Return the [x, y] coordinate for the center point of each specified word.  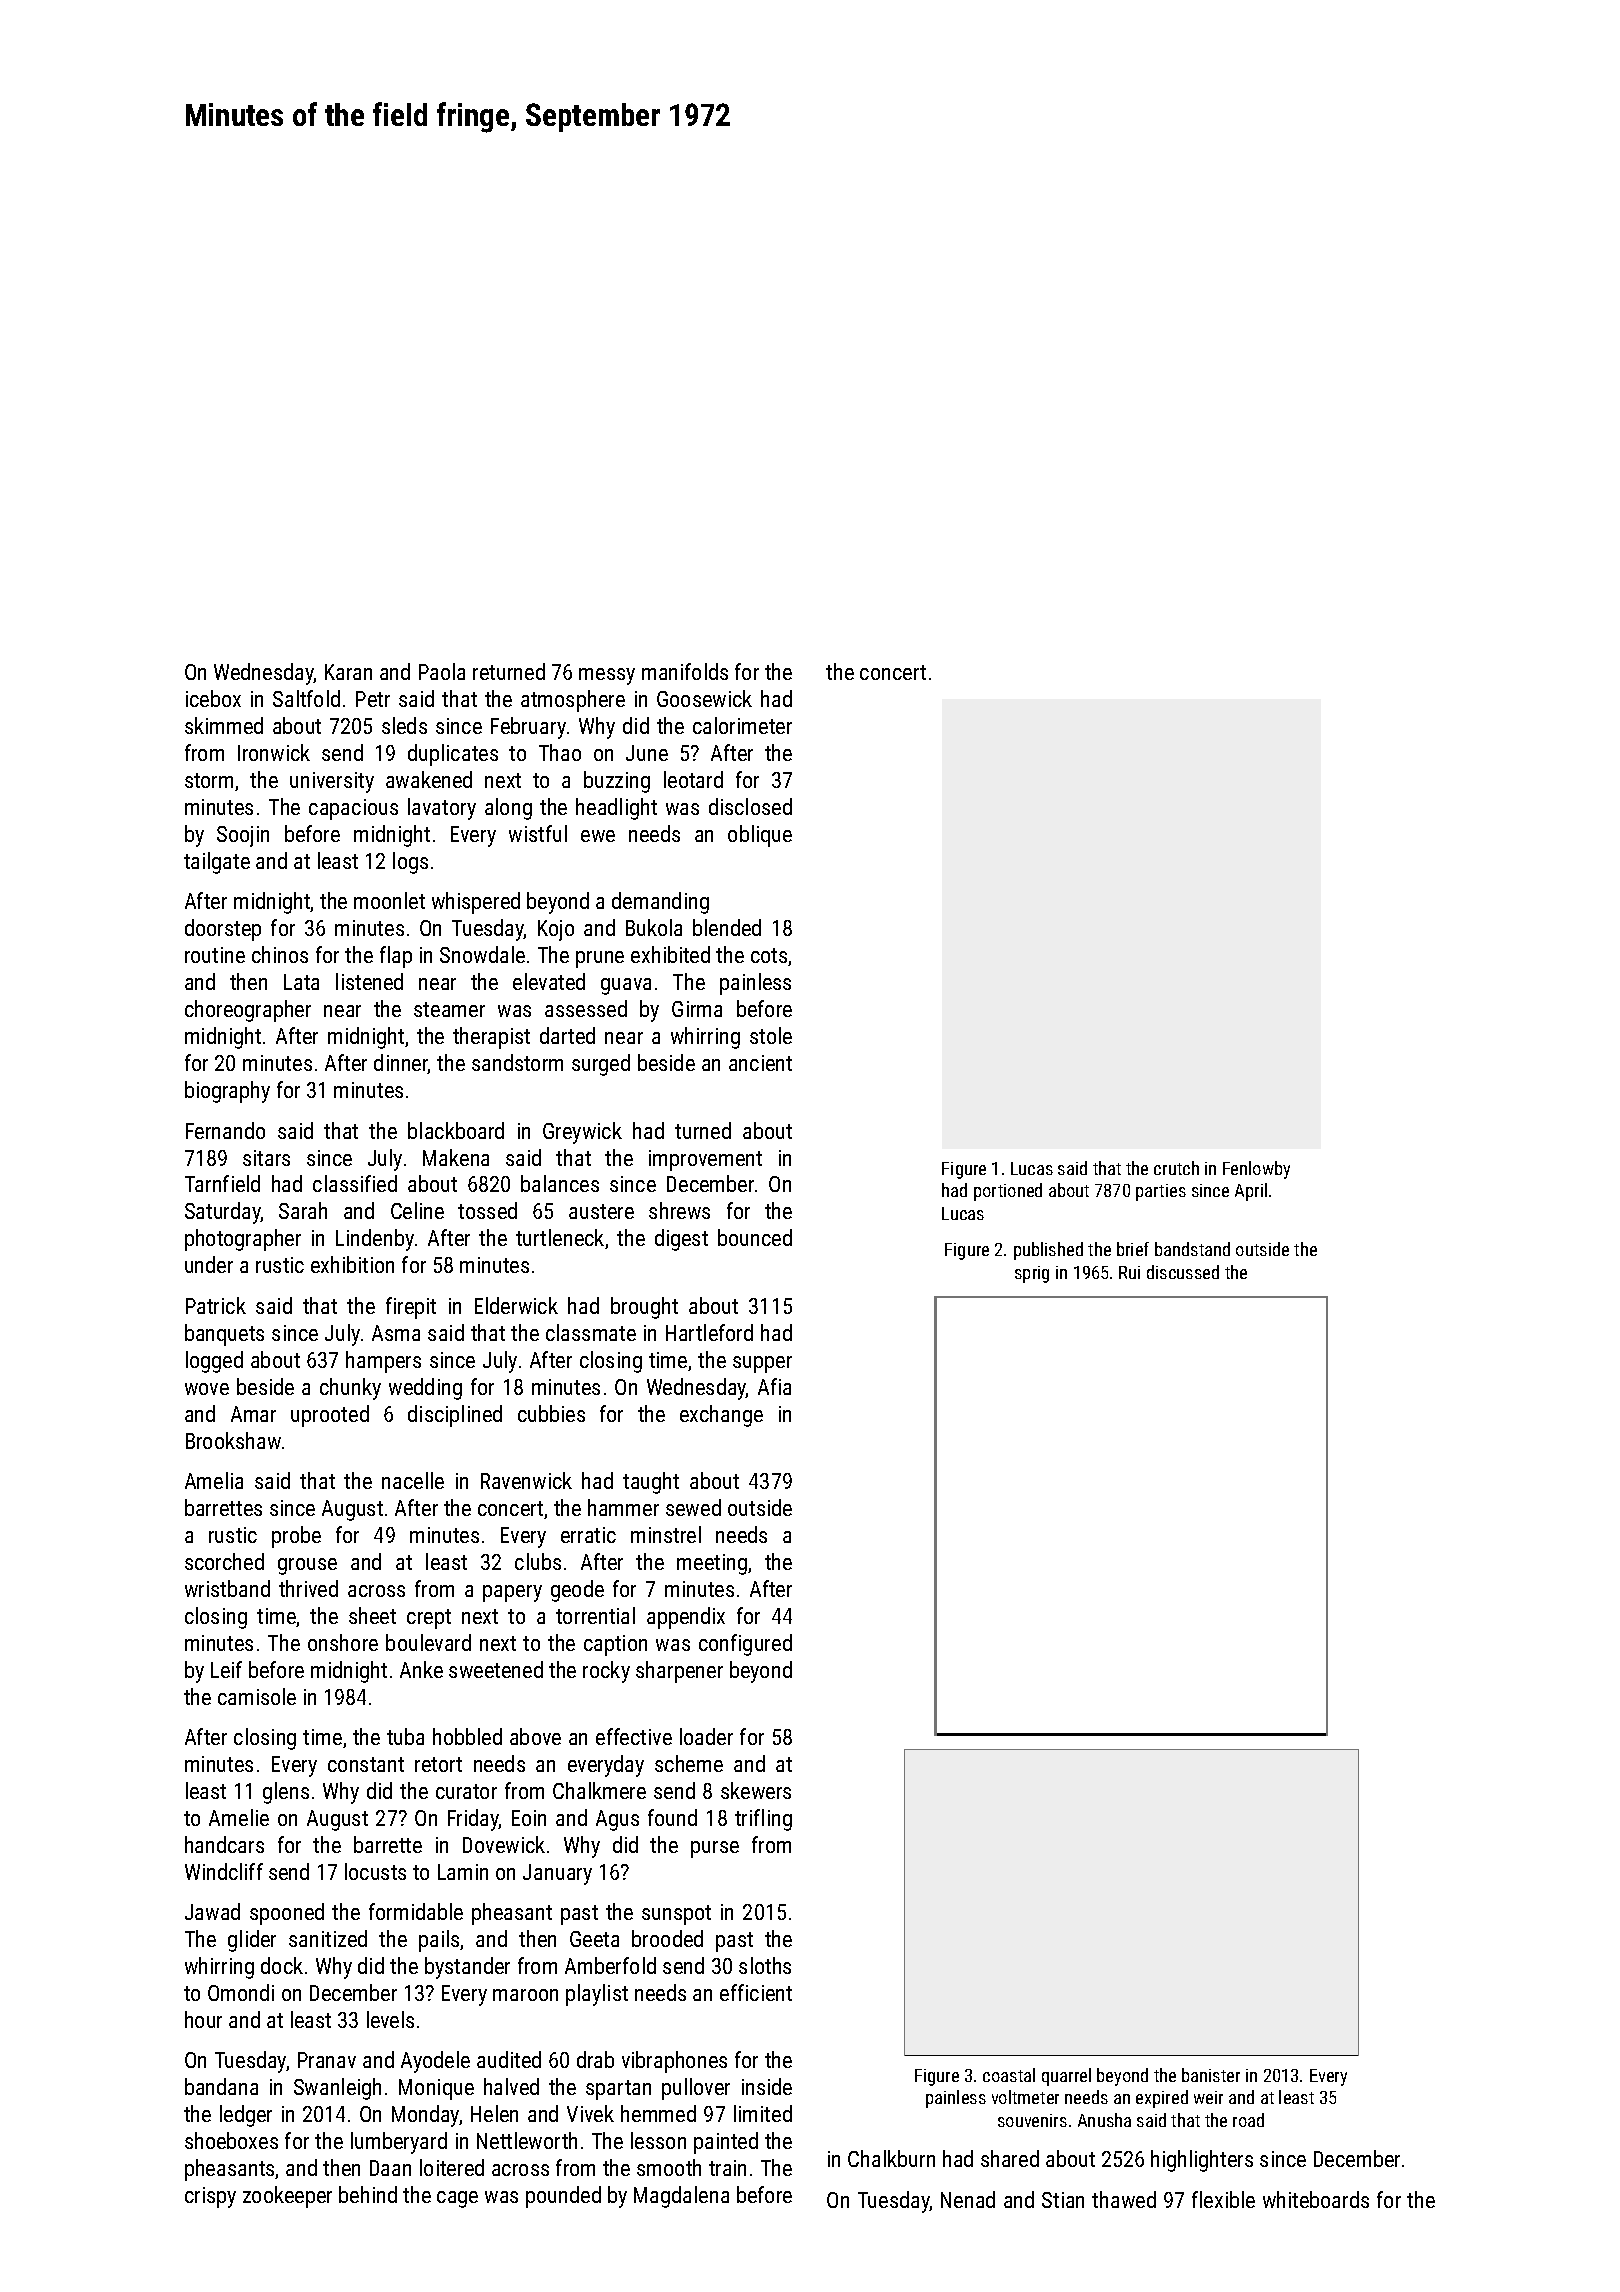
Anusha [1104, 2120]
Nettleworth [527, 2140]
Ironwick [274, 752]
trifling [763, 1820]
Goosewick [704, 698]
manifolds [685, 671]
